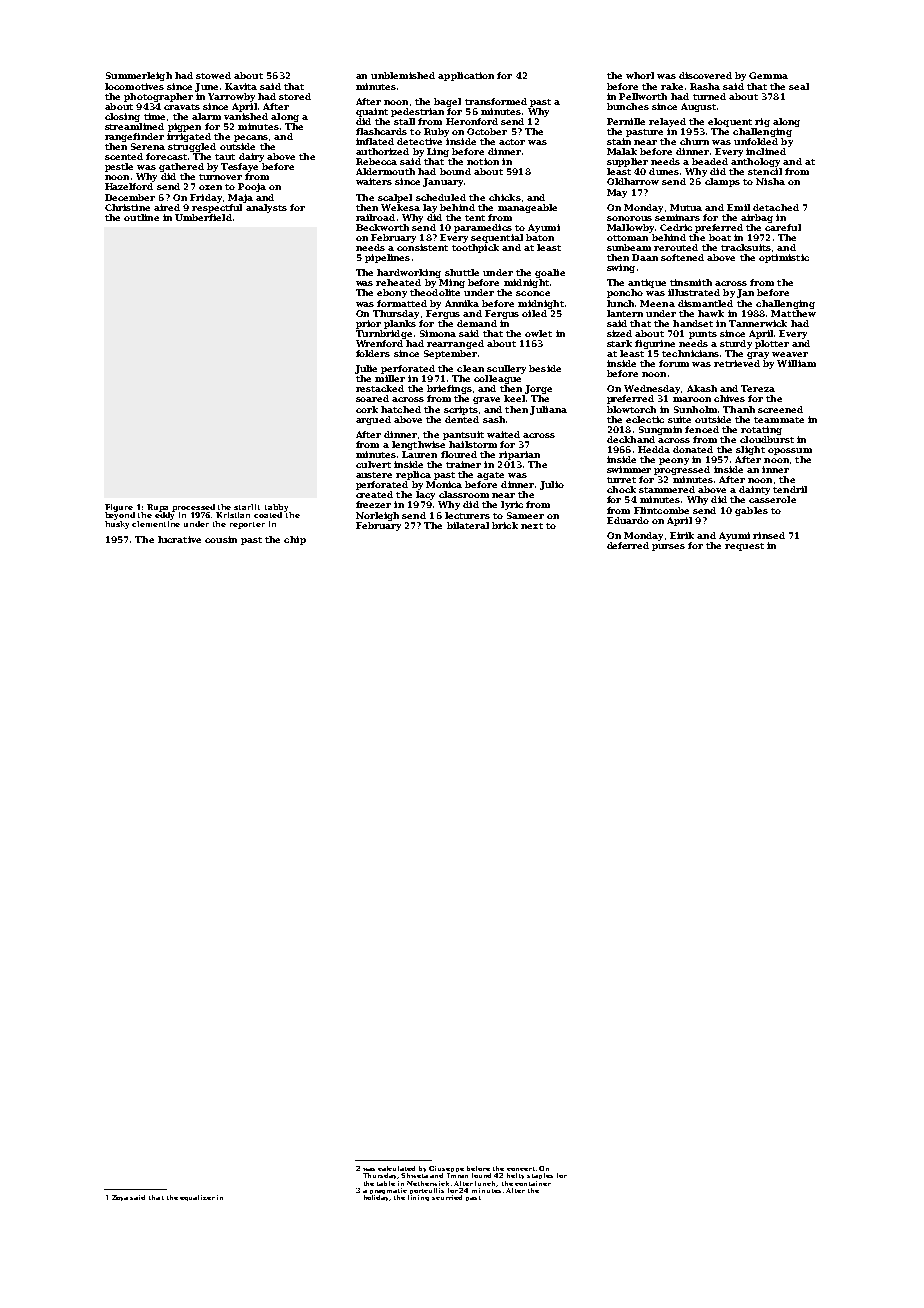 The height and width of the page is (1308, 924). Describe the element at coordinates (473, 444) in the page. I see `hailstorm` at that location.
